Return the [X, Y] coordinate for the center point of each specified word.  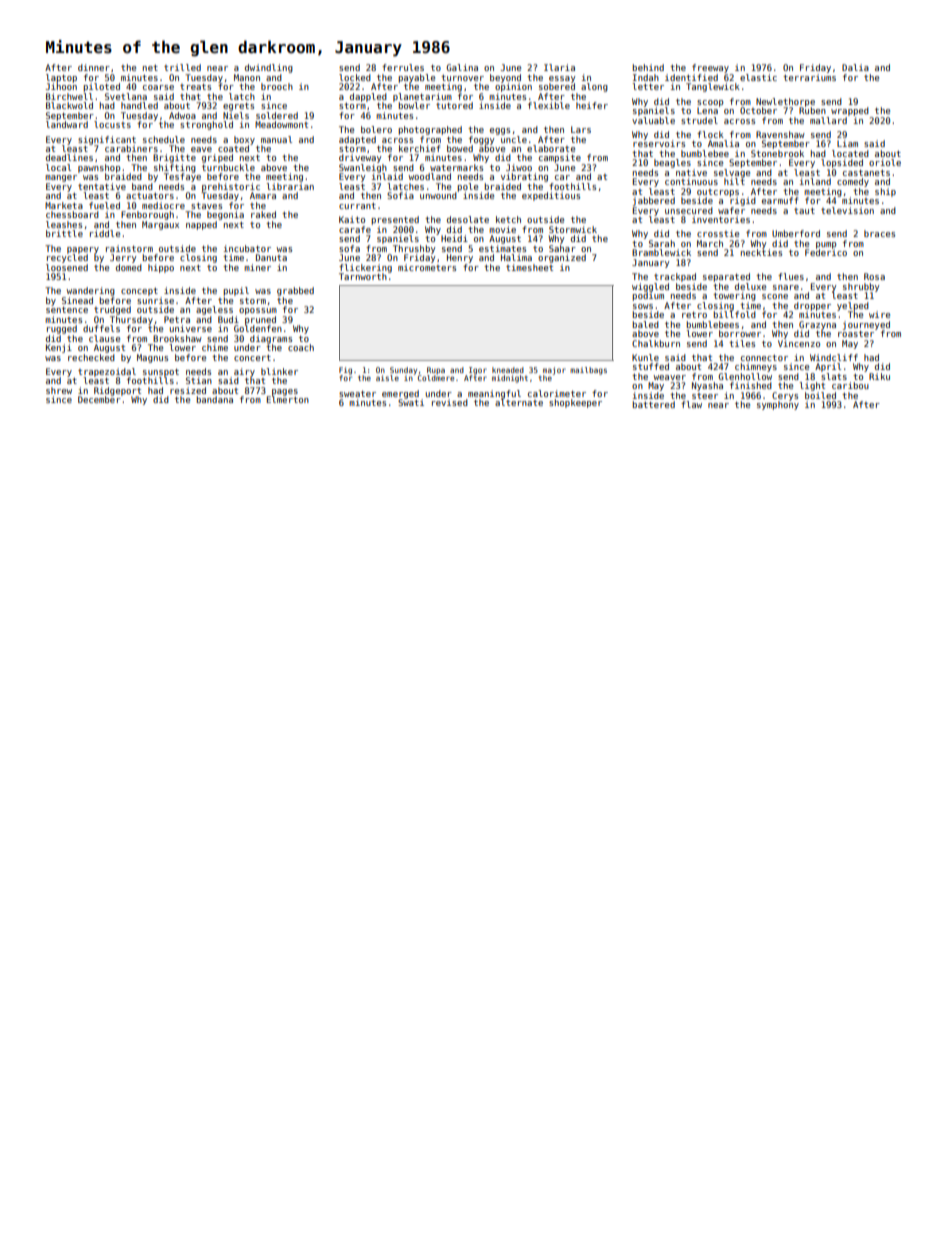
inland [815, 181]
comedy [853, 182]
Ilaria [559, 67]
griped [217, 158]
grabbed [295, 291]
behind [648, 67]
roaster [856, 334]
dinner [94, 67]
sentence [67, 310]
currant [357, 206]
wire [879, 314]
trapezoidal [107, 372]
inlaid [387, 176]
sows [643, 306]
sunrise [155, 300]
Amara [263, 195]
